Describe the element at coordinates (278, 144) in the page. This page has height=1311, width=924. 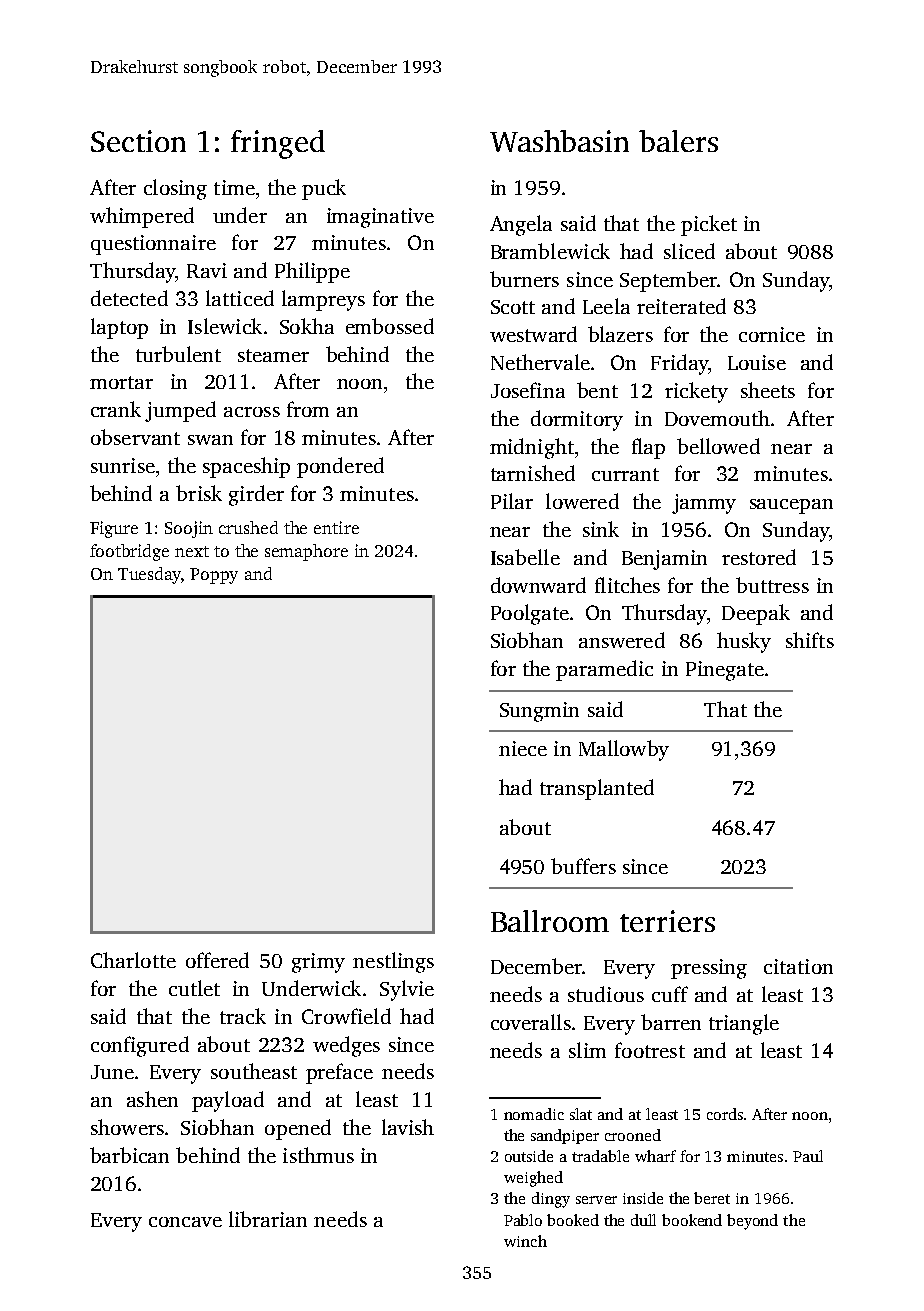
I see `fringed` at that location.
